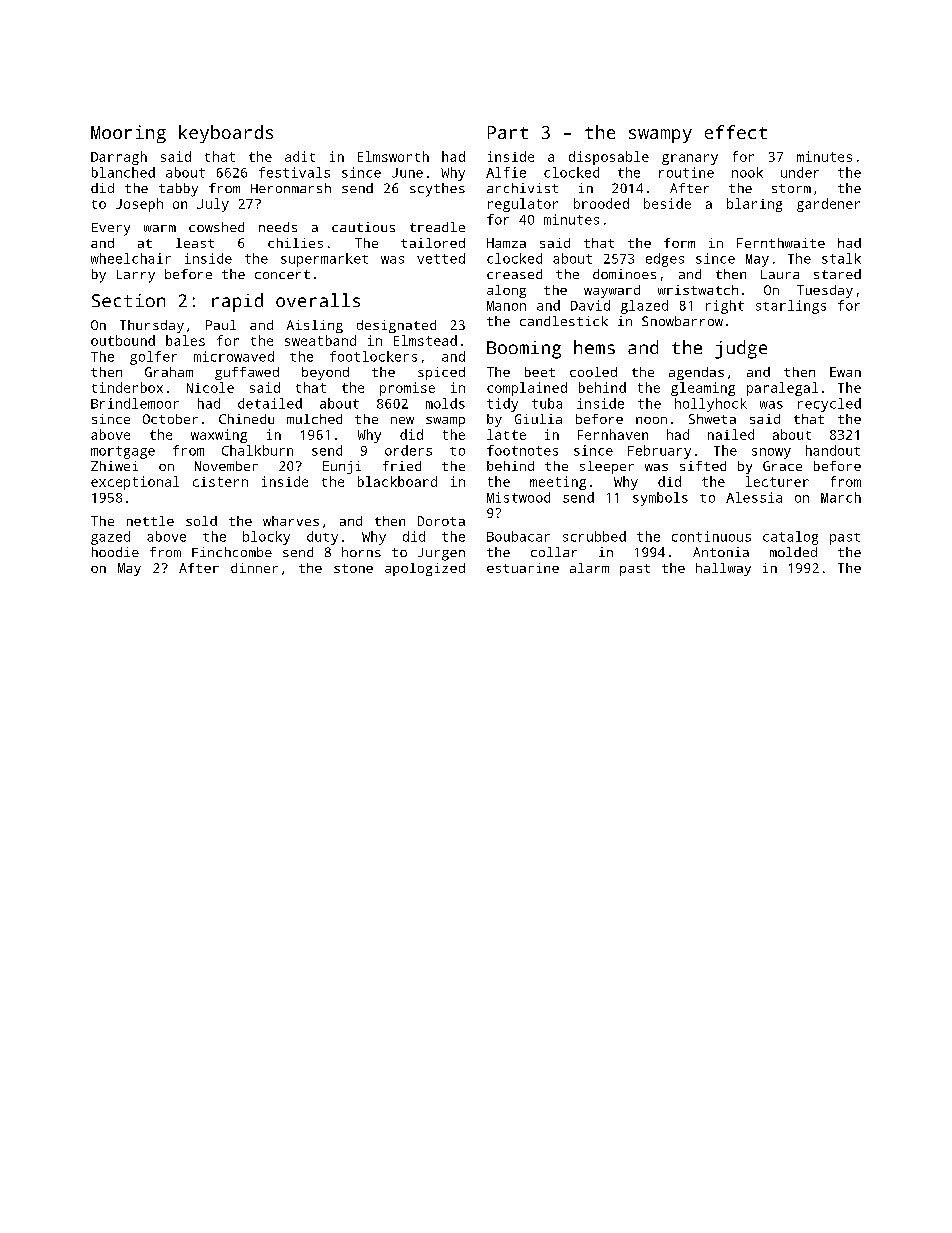 The width and height of the page is (952, 1233). What do you see at coordinates (508, 132) in the page?
I see `Part` at bounding box center [508, 132].
